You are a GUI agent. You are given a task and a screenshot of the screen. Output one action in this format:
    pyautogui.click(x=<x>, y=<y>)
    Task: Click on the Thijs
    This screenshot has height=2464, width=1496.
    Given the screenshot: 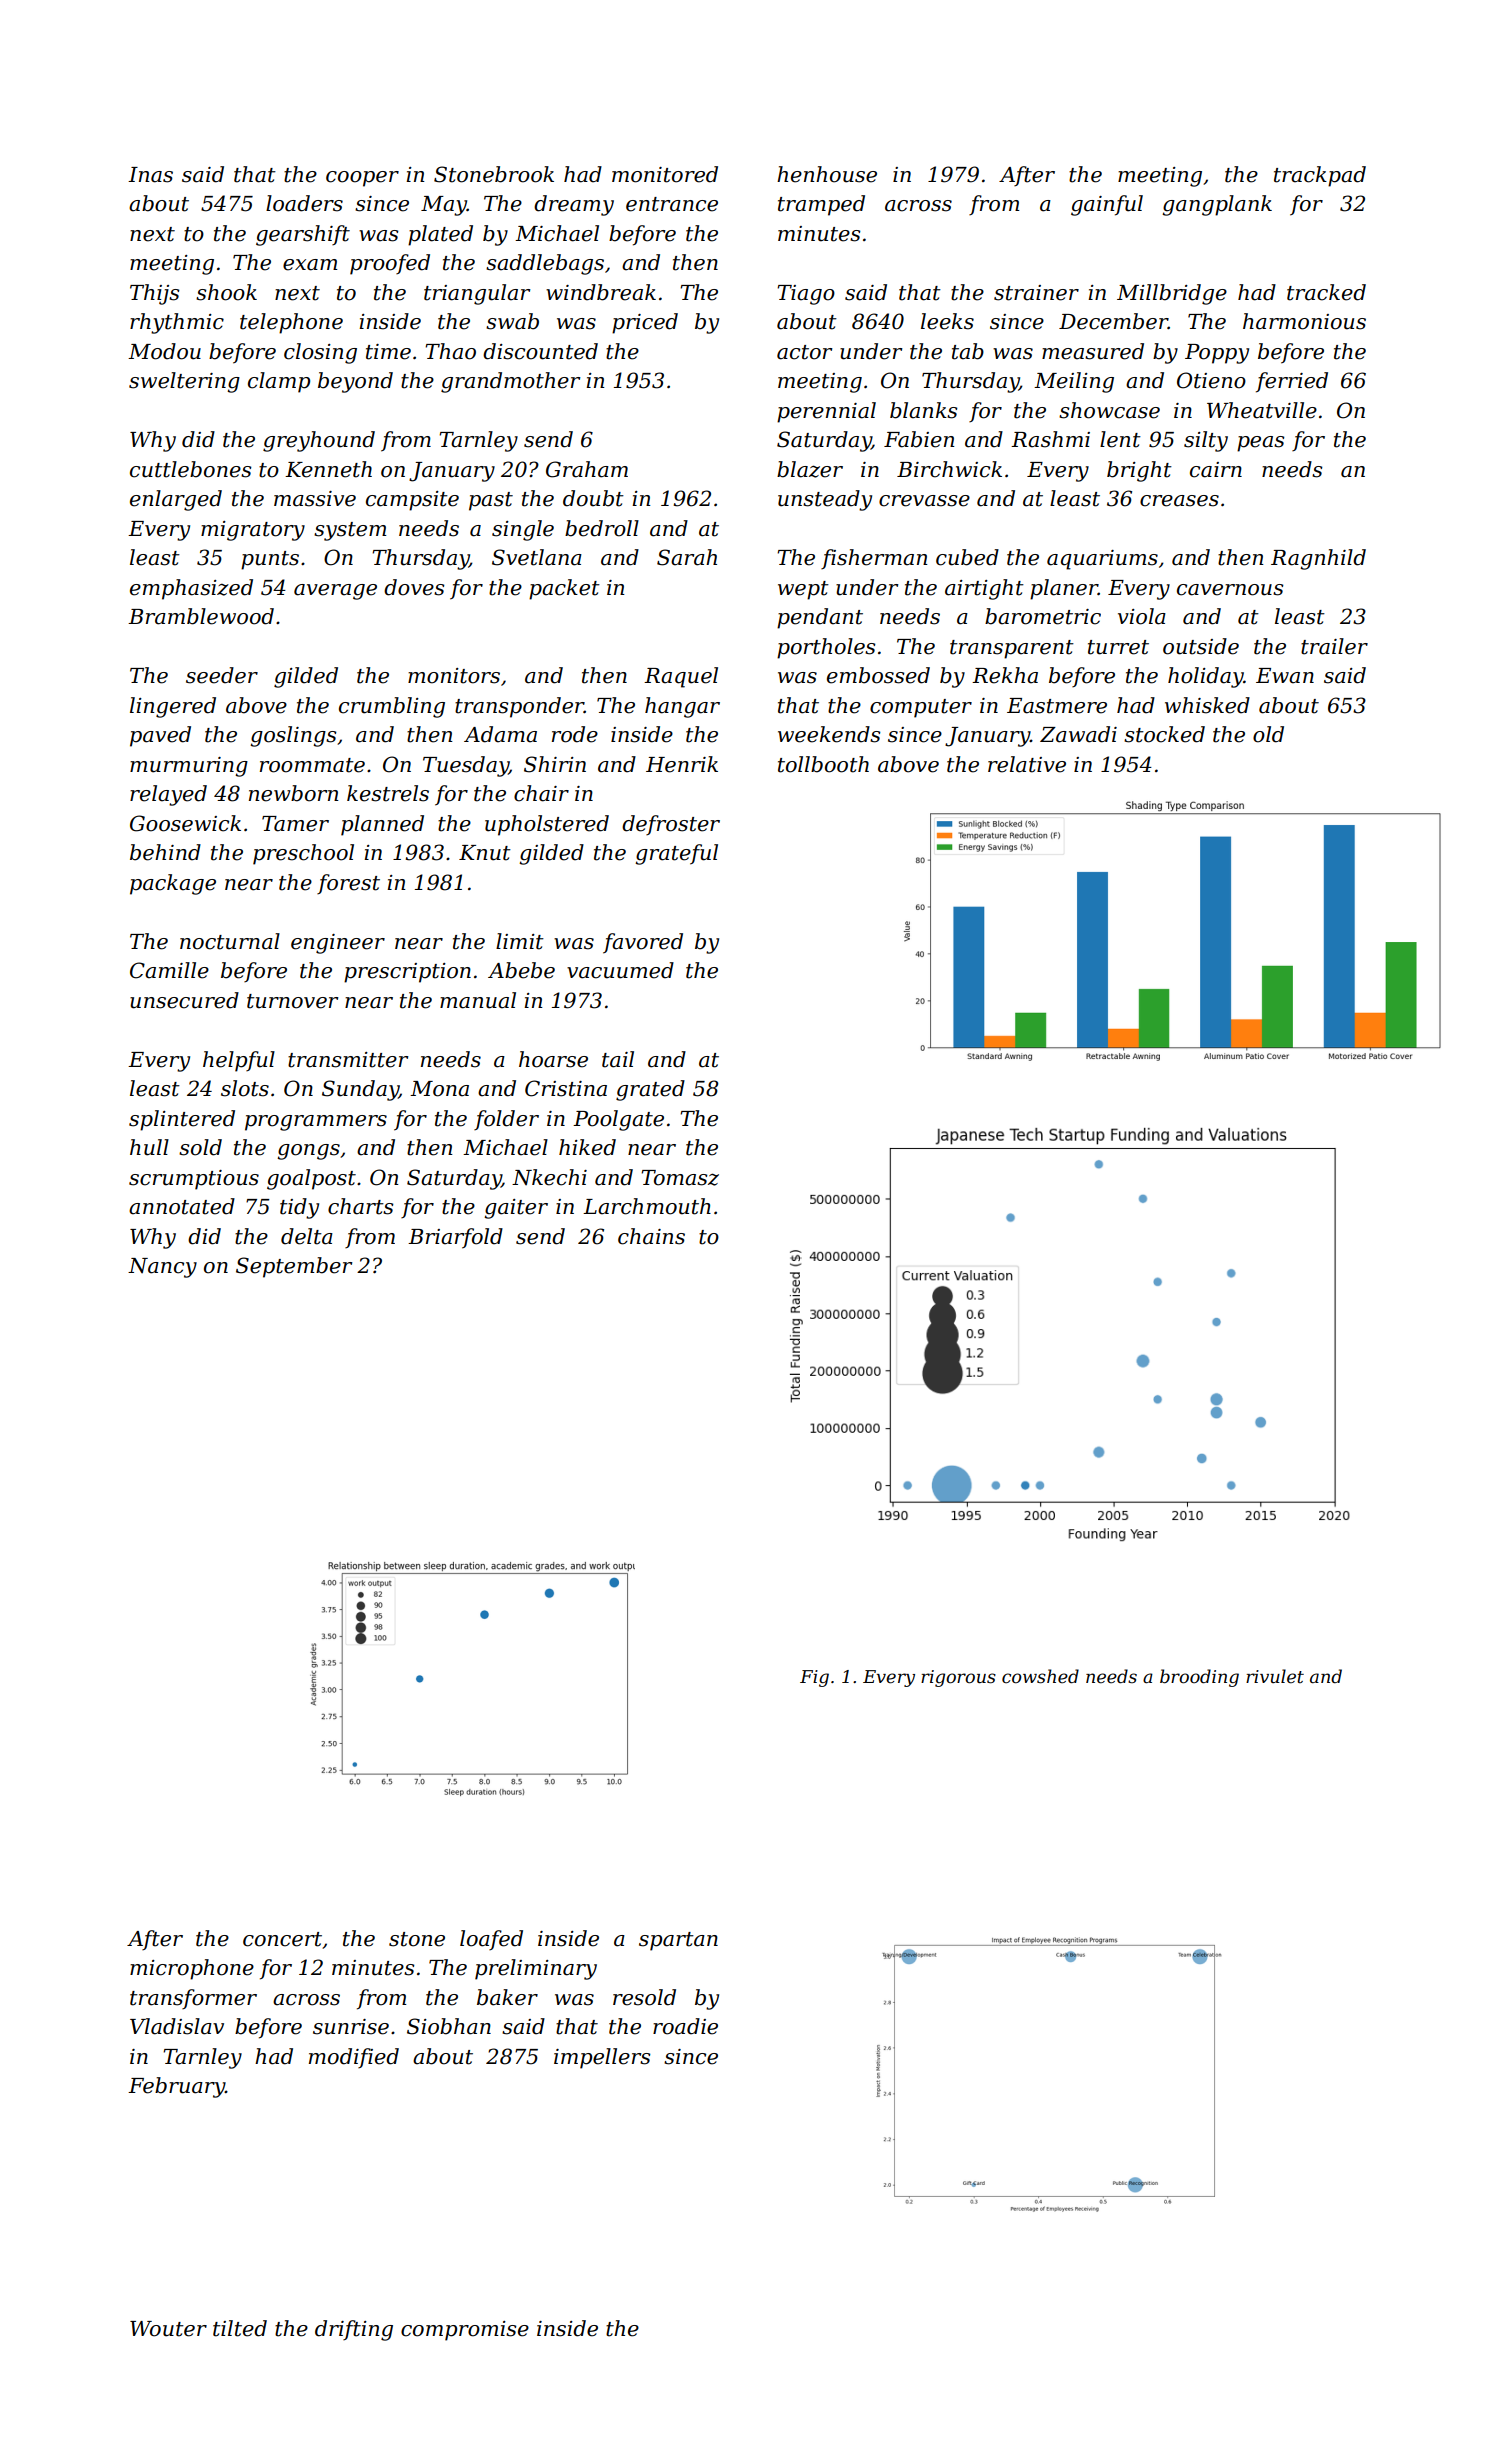 What is the action you would take?
    pyautogui.click(x=154, y=294)
